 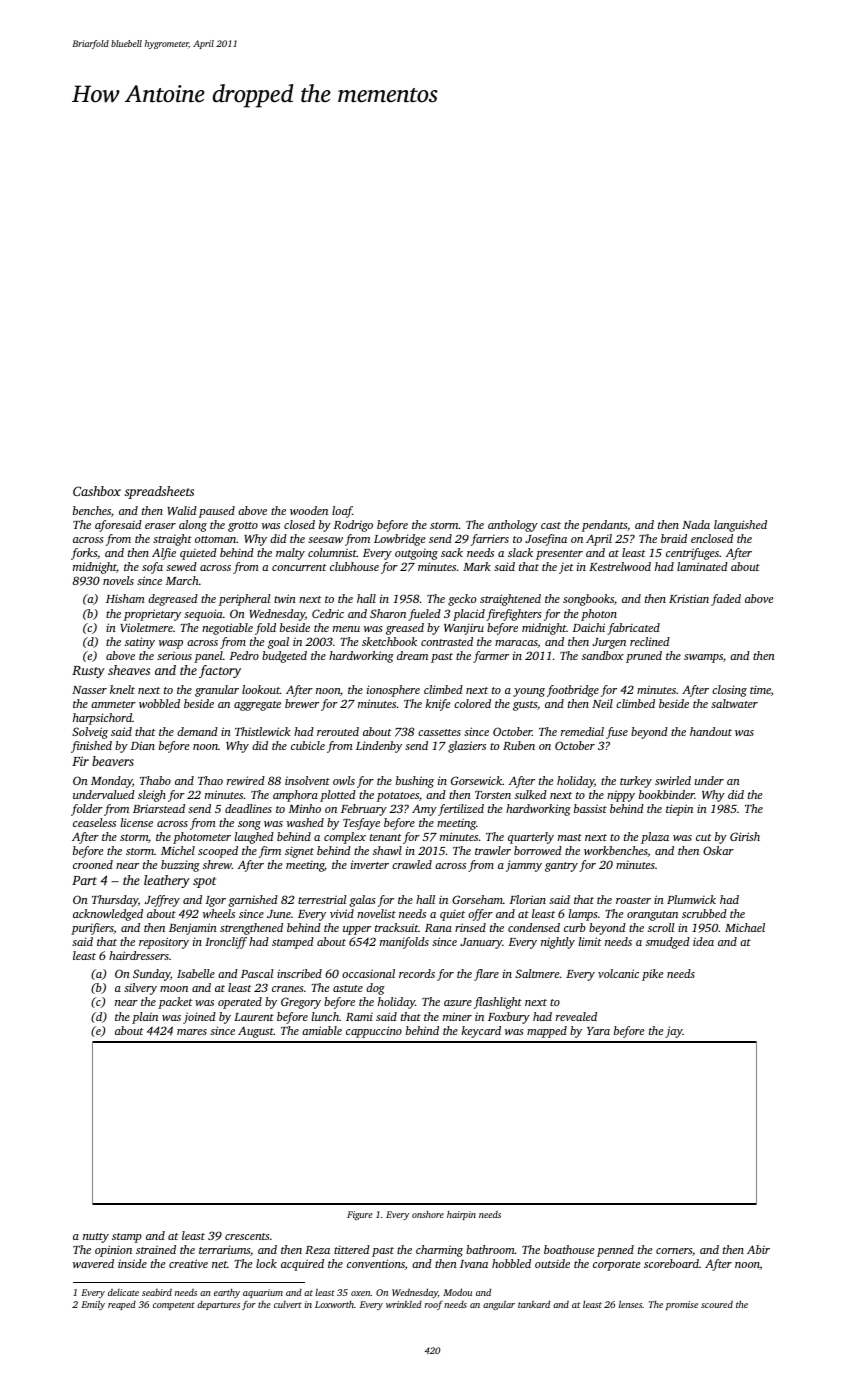 What do you see at coordinates (182, 580) in the image?
I see `March` at bounding box center [182, 580].
